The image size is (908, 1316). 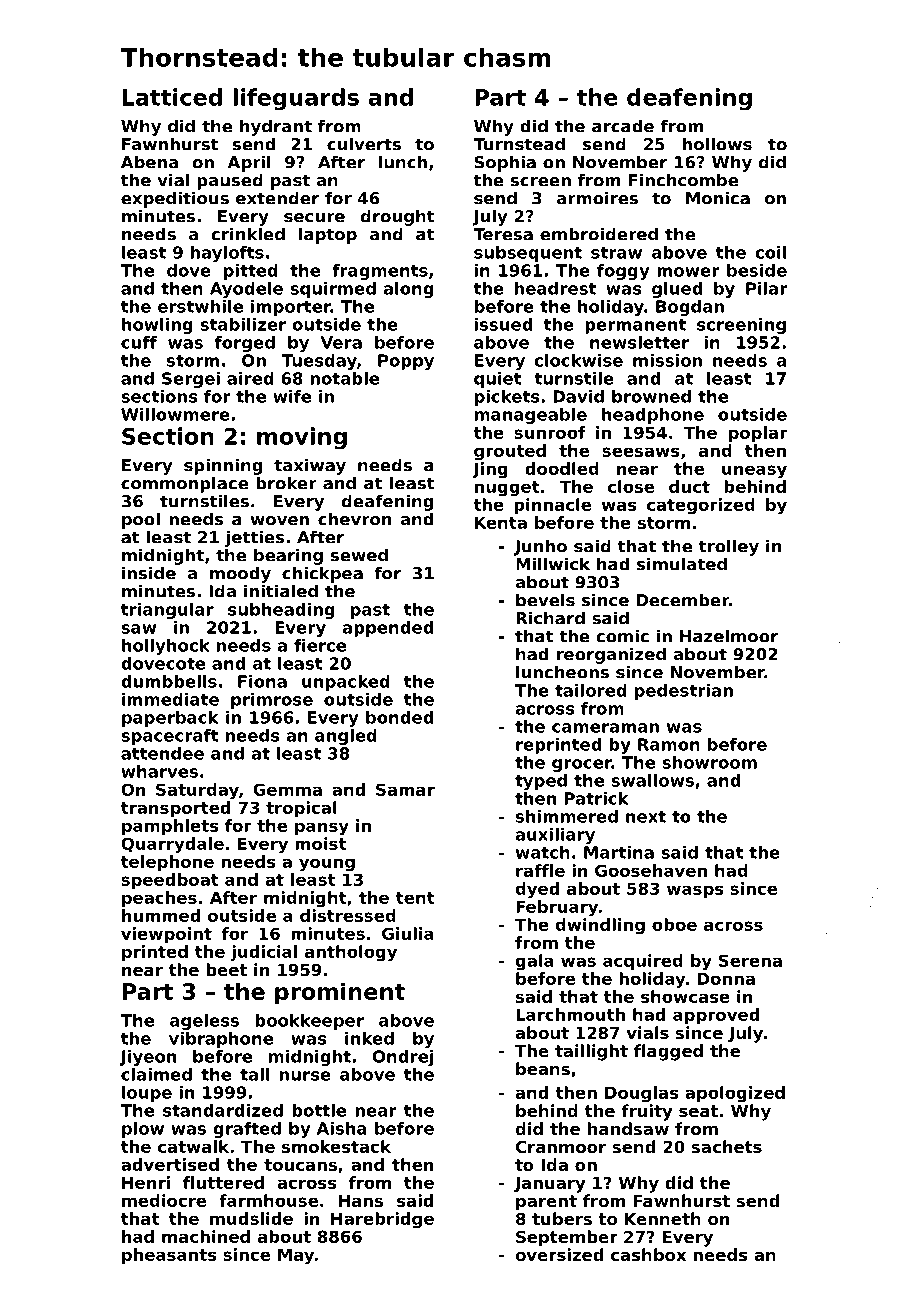 I want to click on hummed, so click(x=161, y=915).
